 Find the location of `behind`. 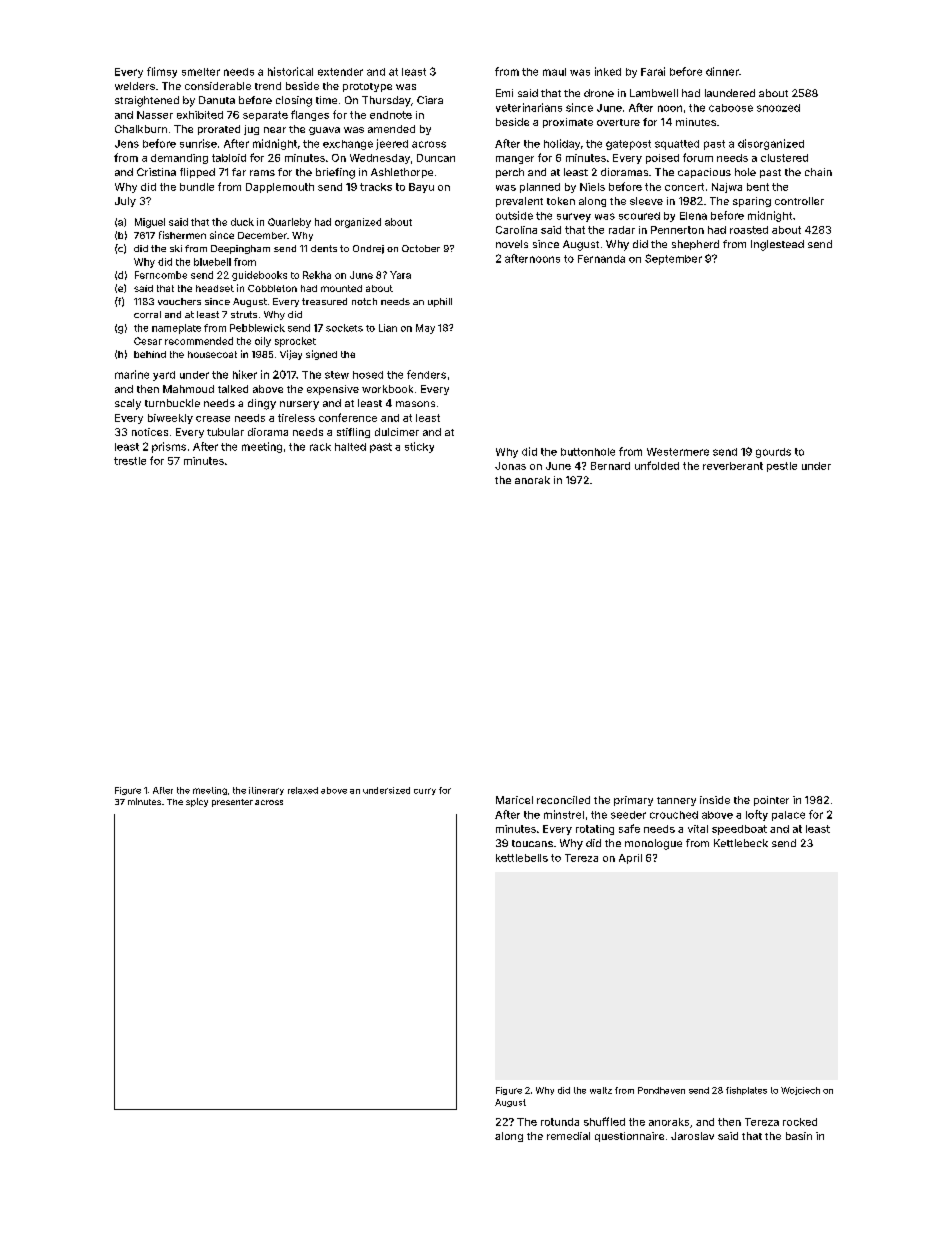

behind is located at coordinates (150, 354).
